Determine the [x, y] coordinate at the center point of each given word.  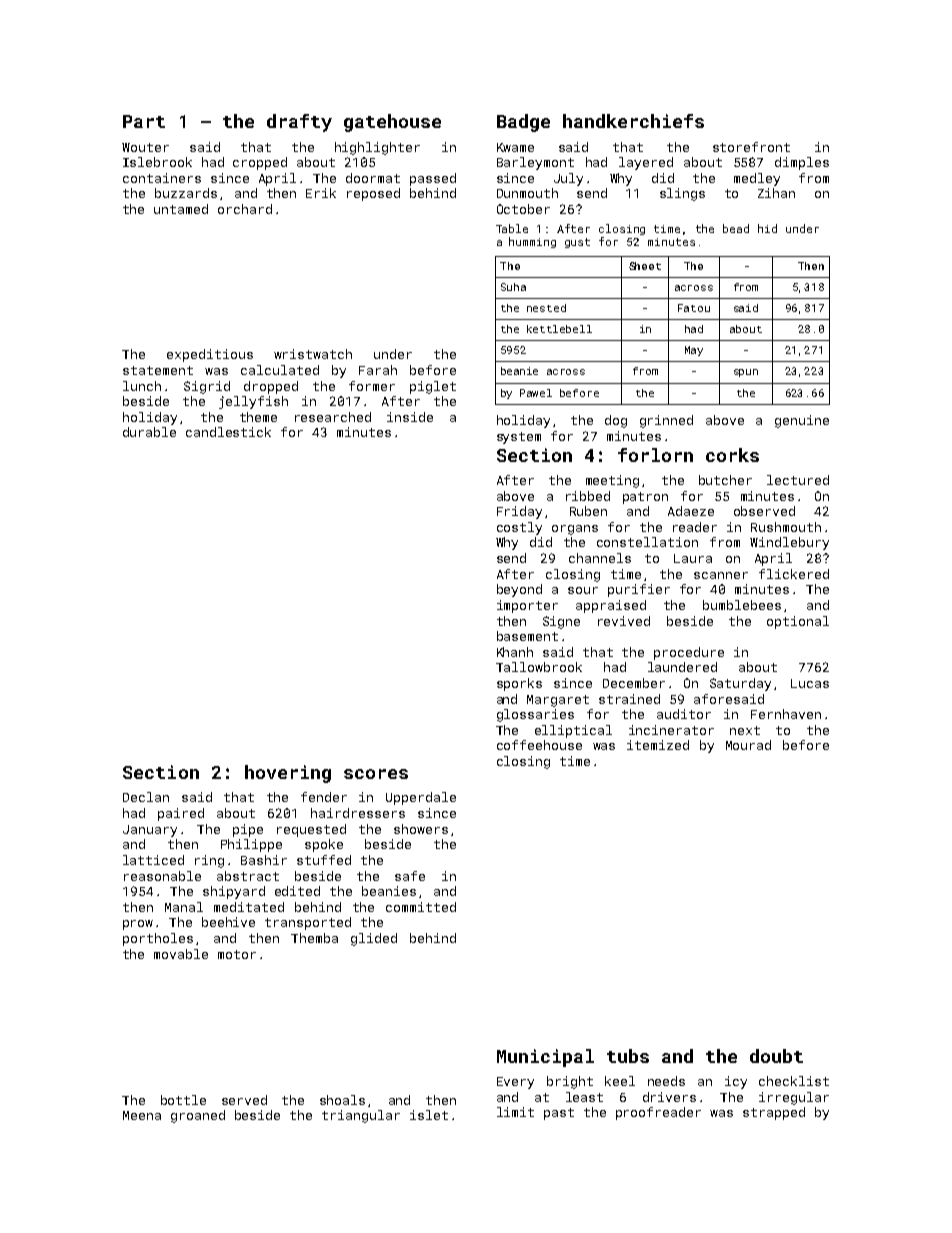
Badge [523, 123]
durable [149, 432]
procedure [689, 653]
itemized [658, 745]
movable [181, 954]
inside [410, 417]
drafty [299, 123]
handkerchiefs [633, 121]
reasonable [162, 876]
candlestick [228, 432]
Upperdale [421, 798]
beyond [519, 590]
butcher [725, 480]
